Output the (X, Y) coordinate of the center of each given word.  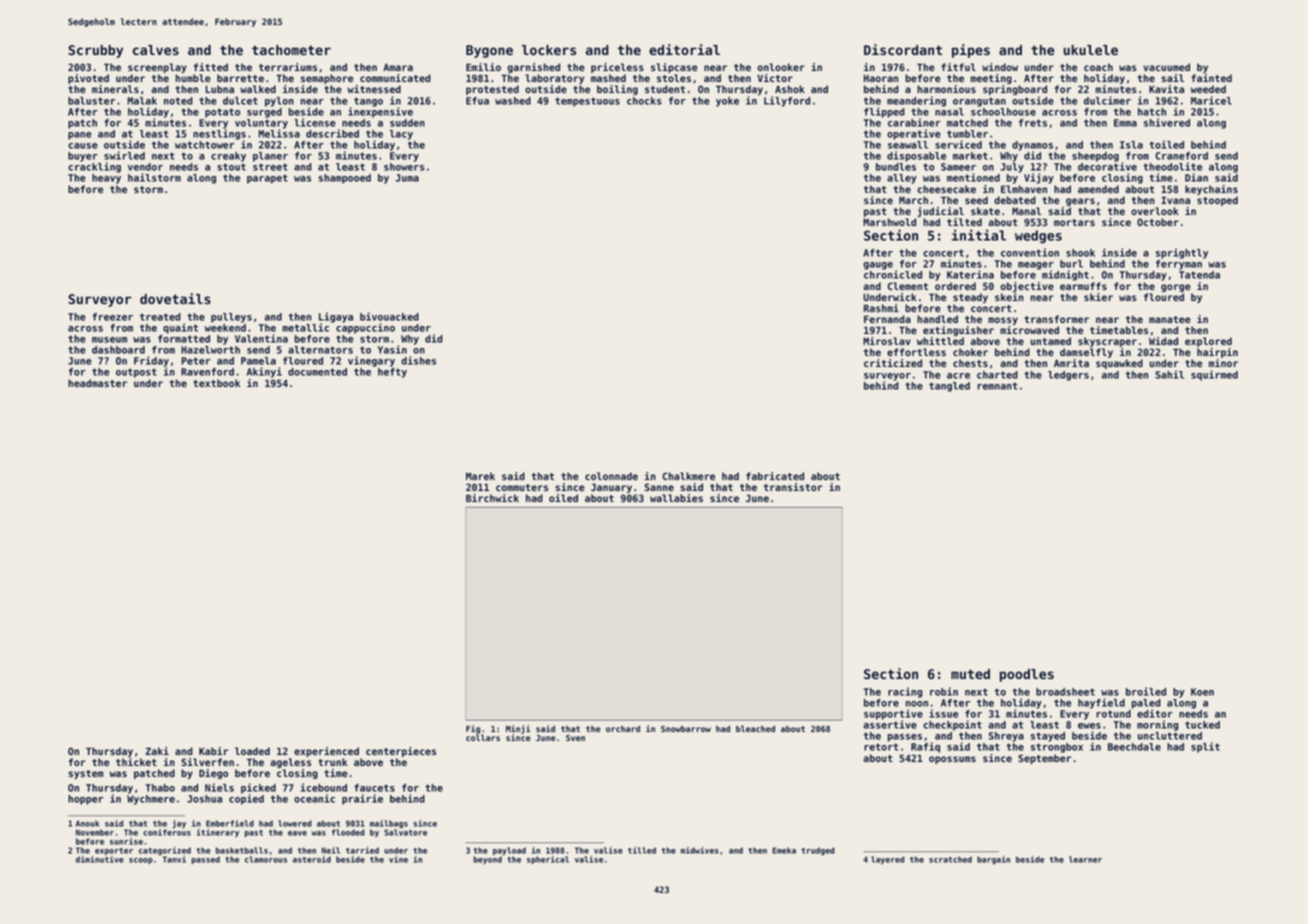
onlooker (781, 67)
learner (1085, 859)
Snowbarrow (686, 728)
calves (156, 50)
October (1158, 222)
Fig (473, 730)
